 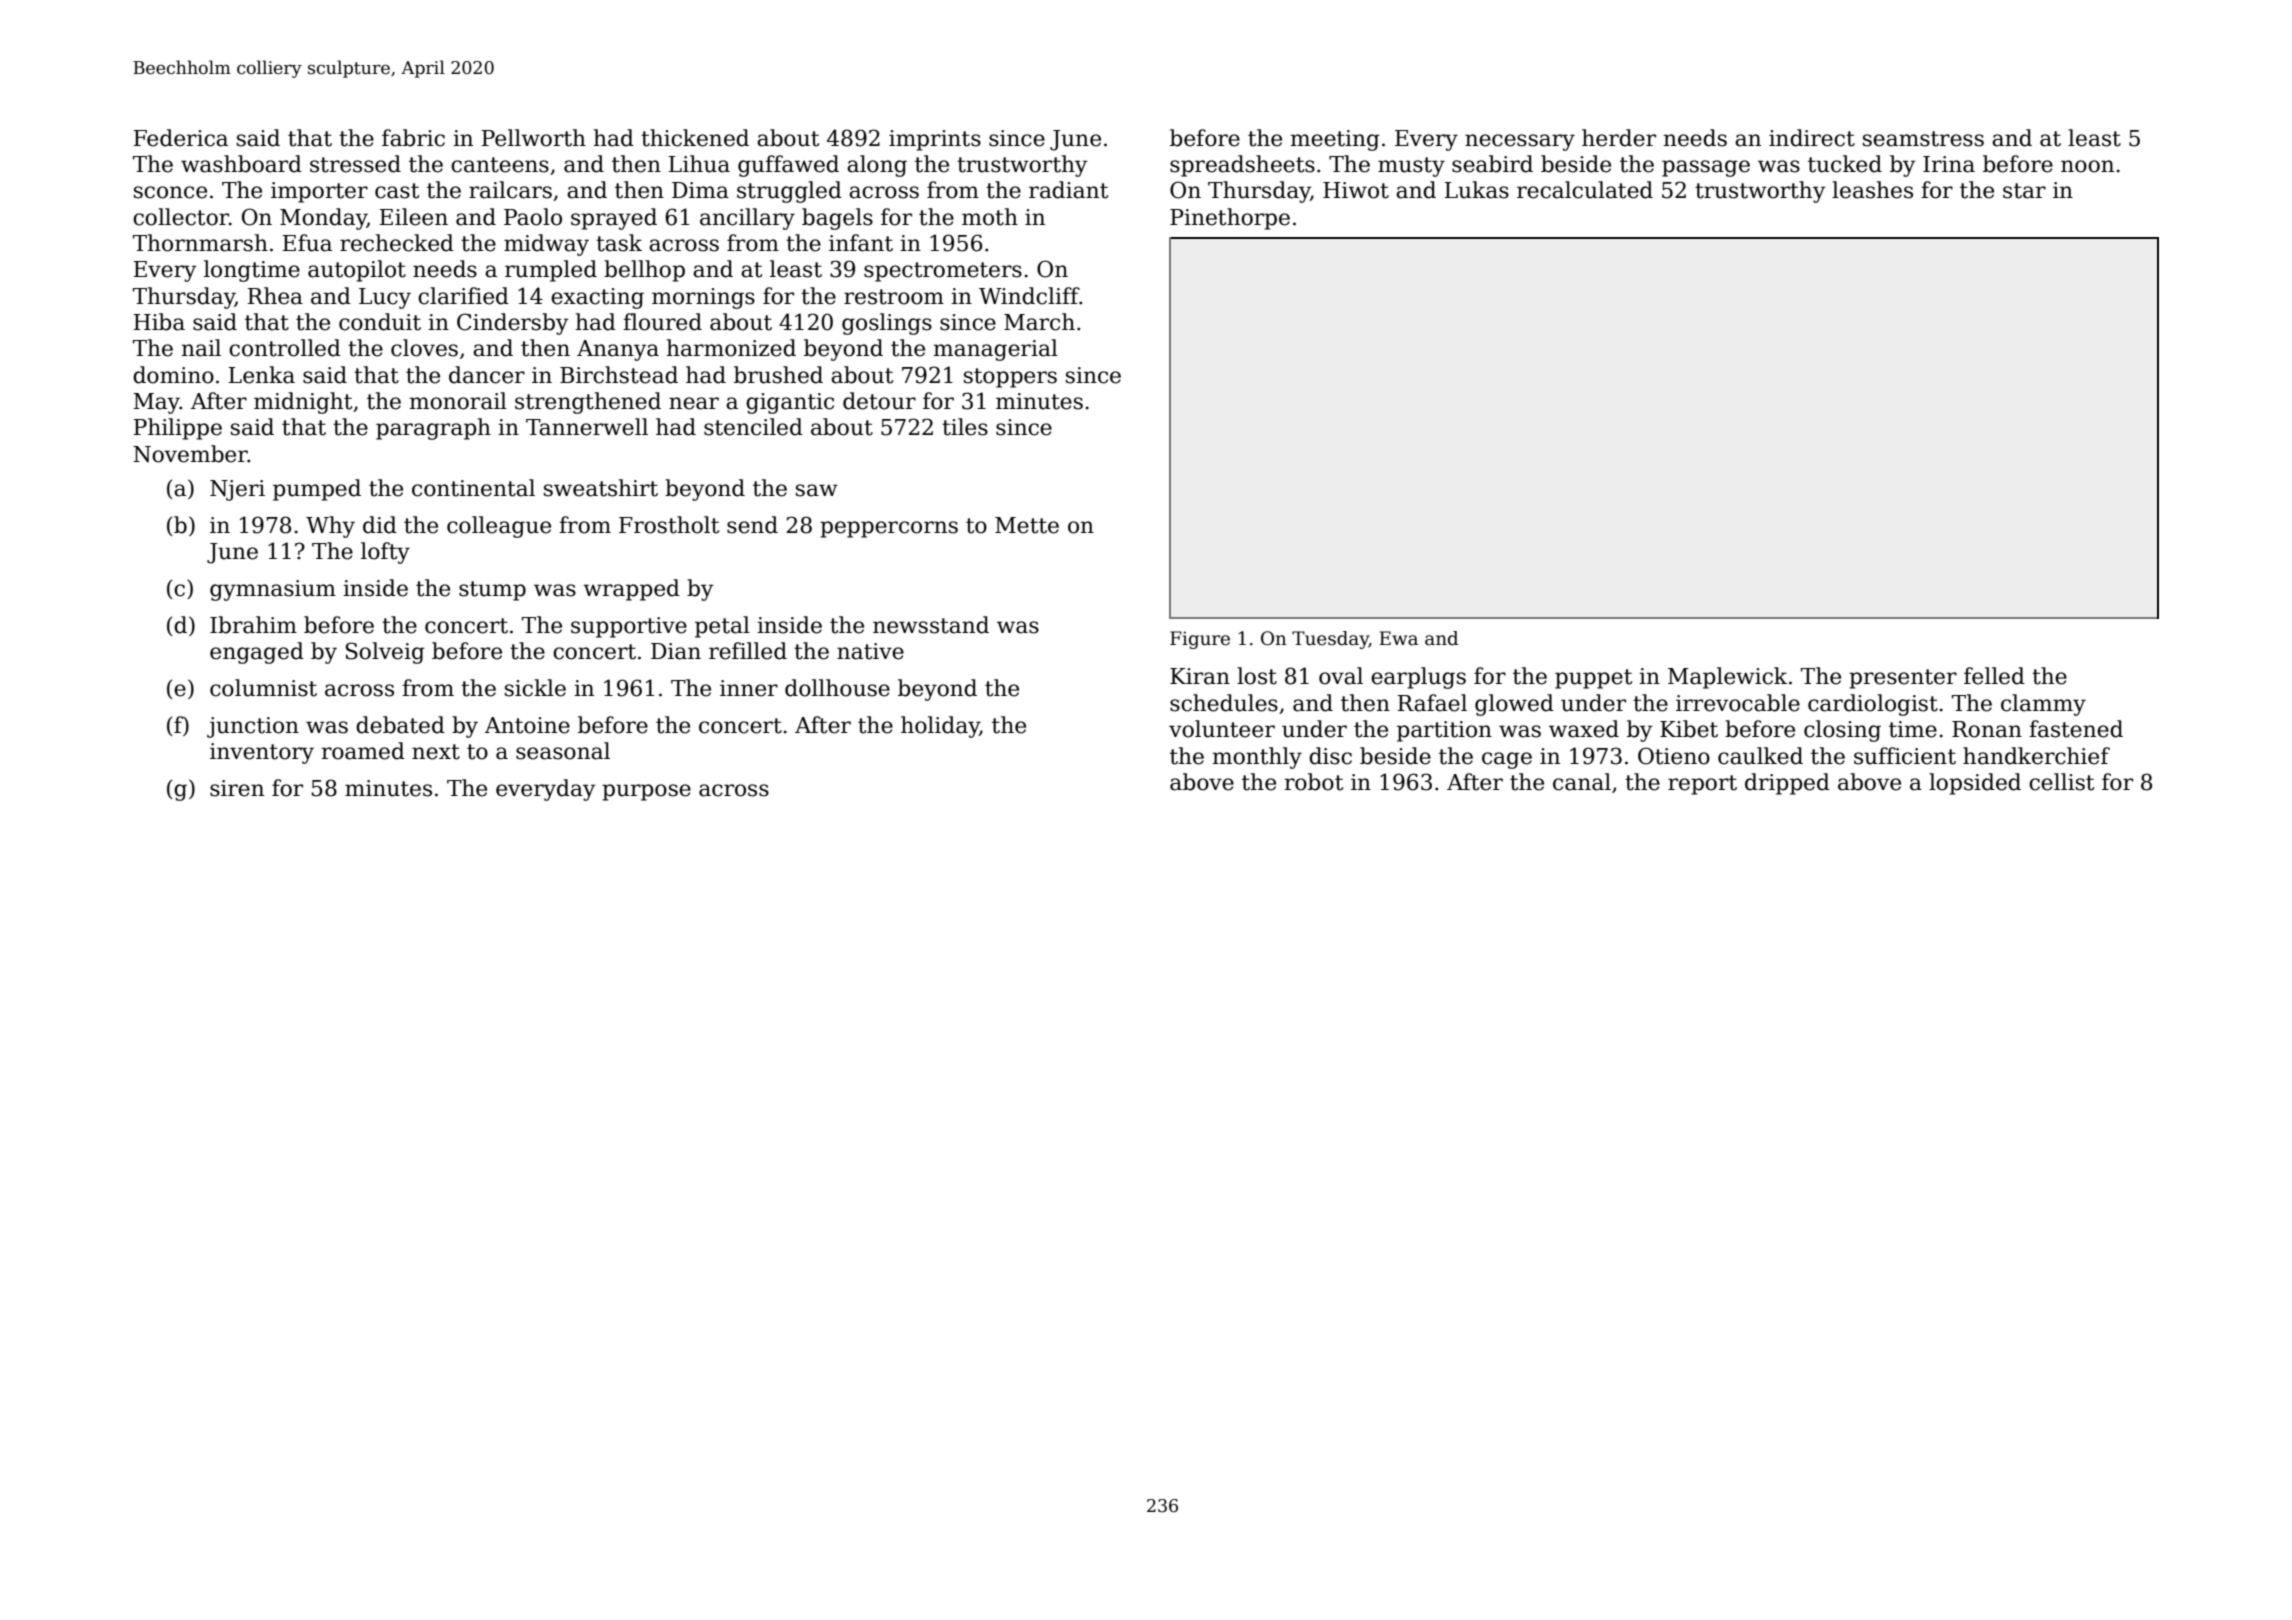 I want to click on seasonal, so click(x=563, y=751).
